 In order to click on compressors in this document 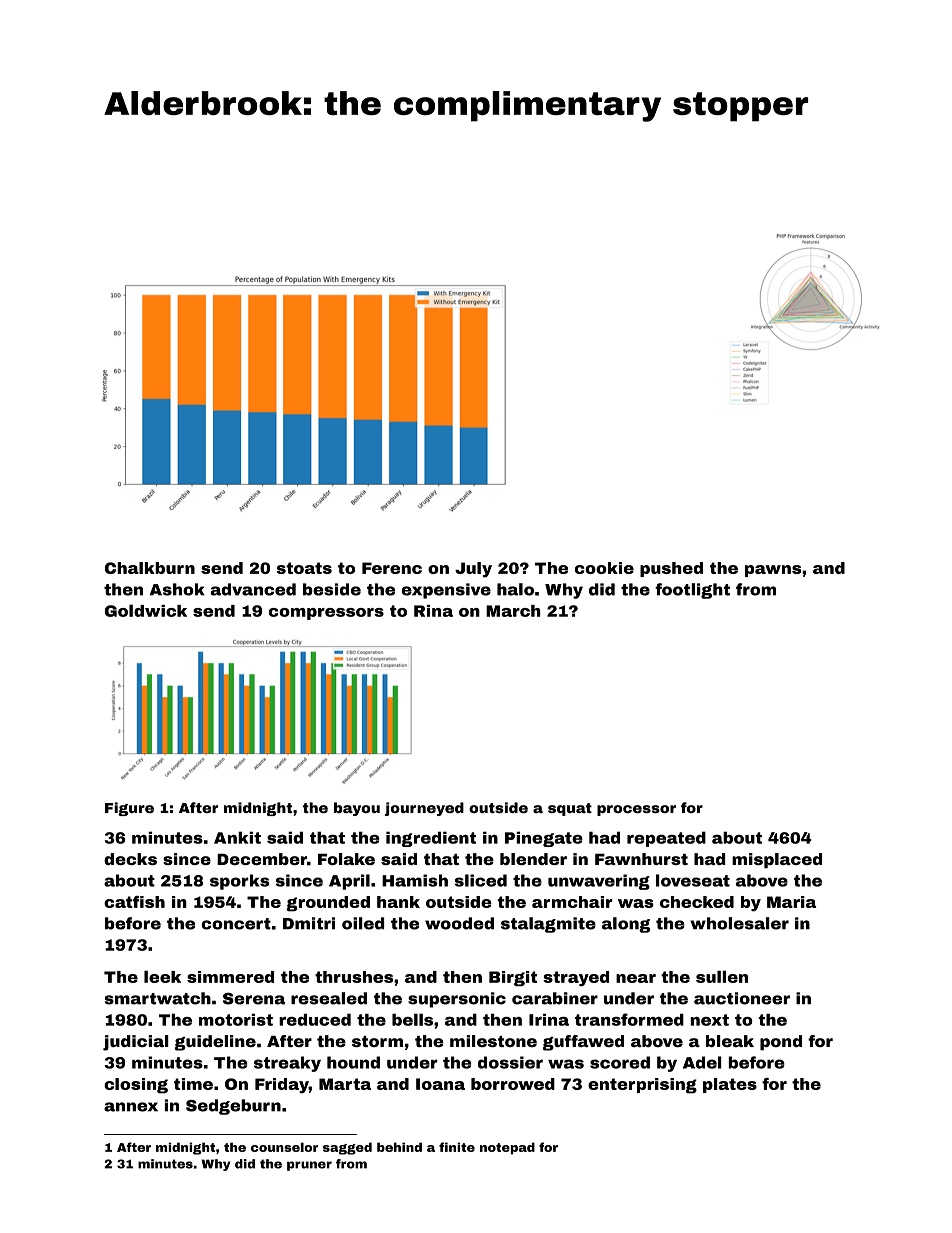, I will do `click(326, 614)`.
